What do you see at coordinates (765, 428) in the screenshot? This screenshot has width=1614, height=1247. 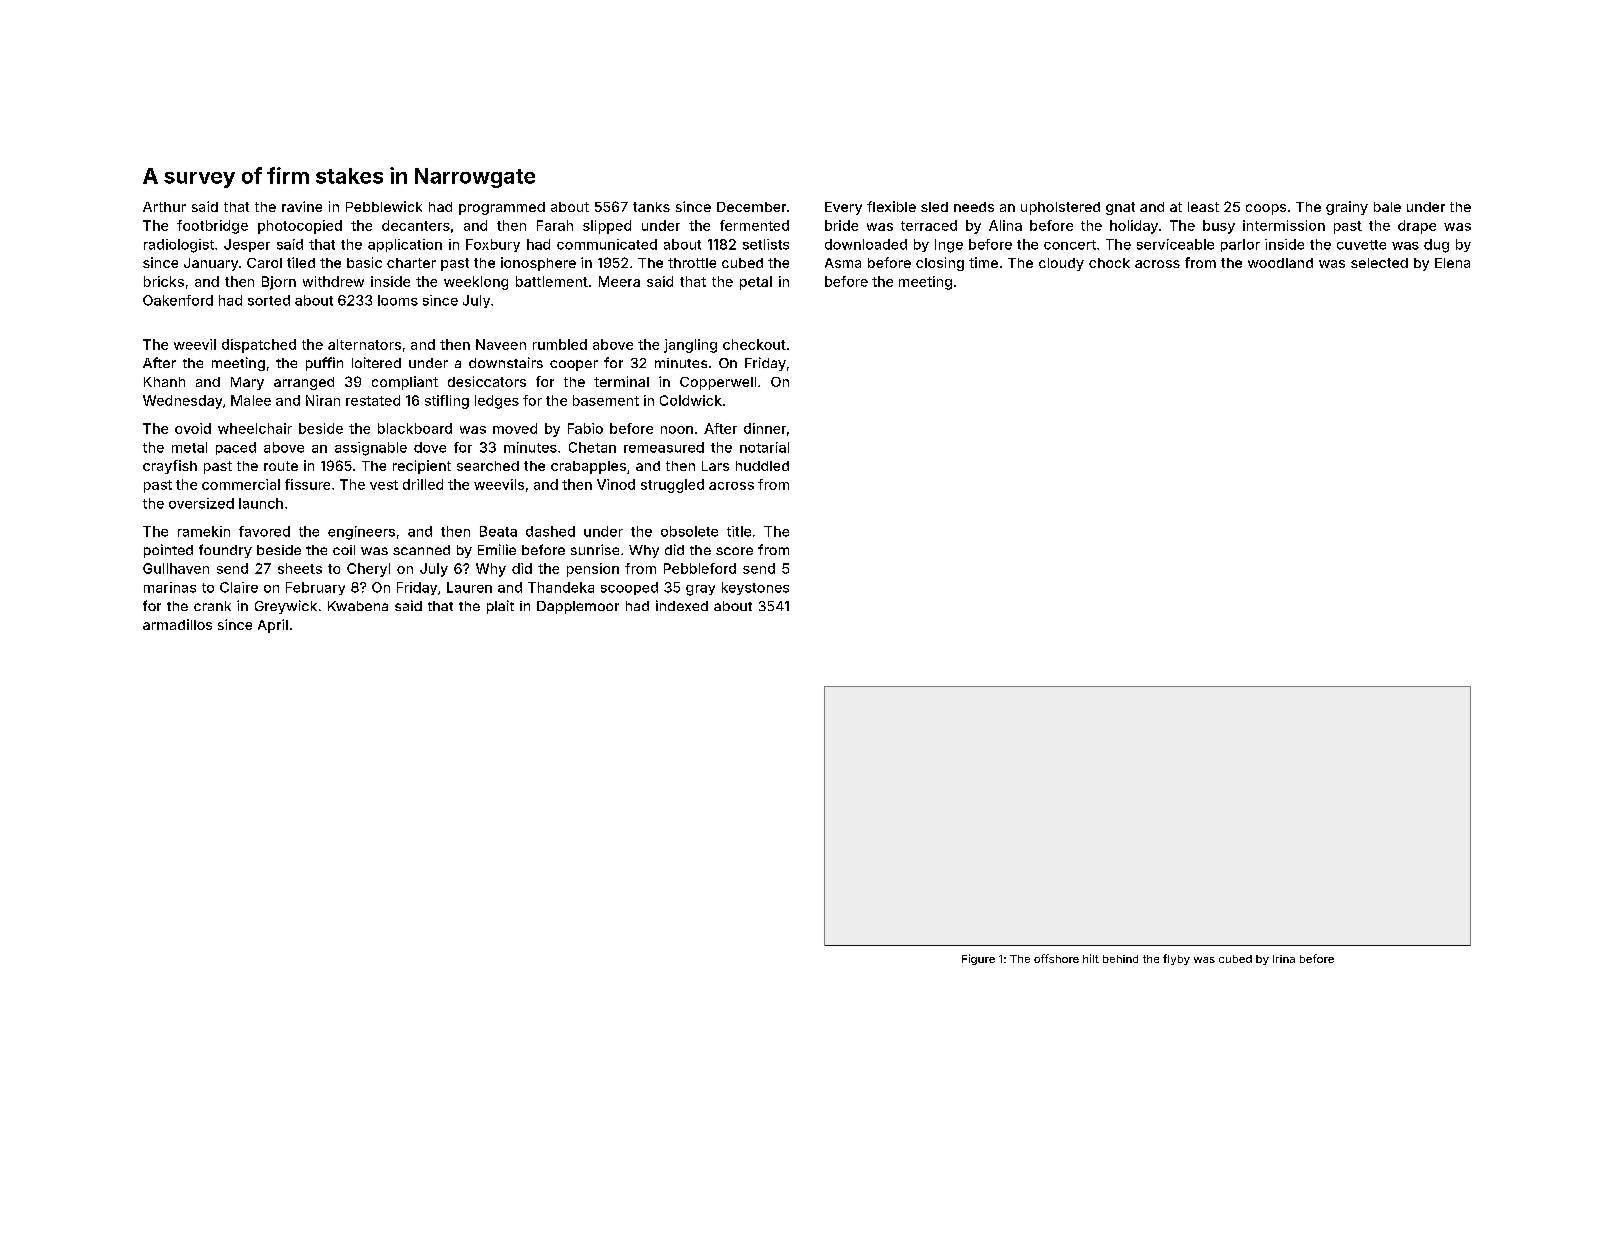 I see `dinner` at bounding box center [765, 428].
